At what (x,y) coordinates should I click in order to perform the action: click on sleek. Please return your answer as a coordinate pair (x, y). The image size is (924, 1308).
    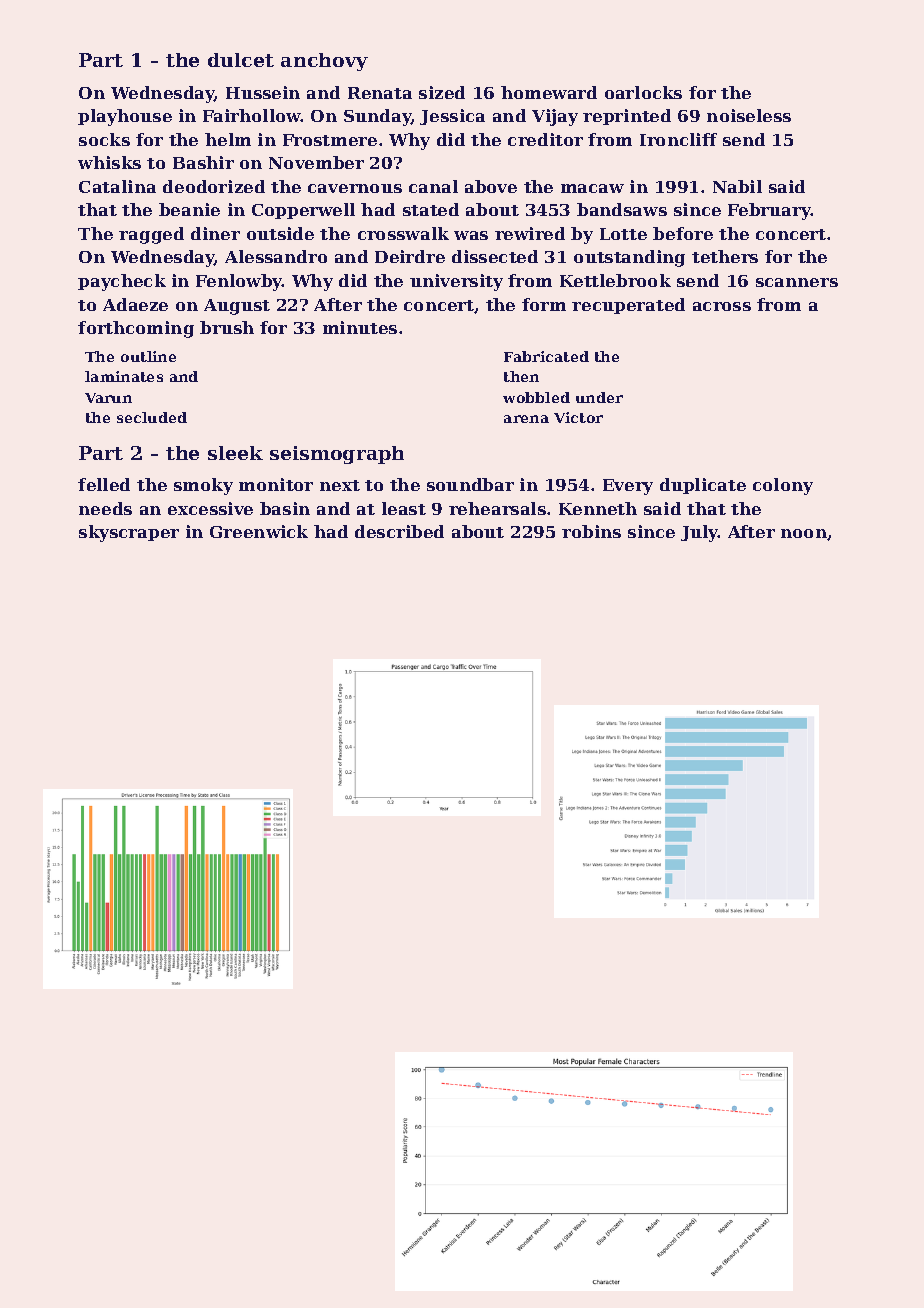
    Looking at the image, I should click on (235, 453).
